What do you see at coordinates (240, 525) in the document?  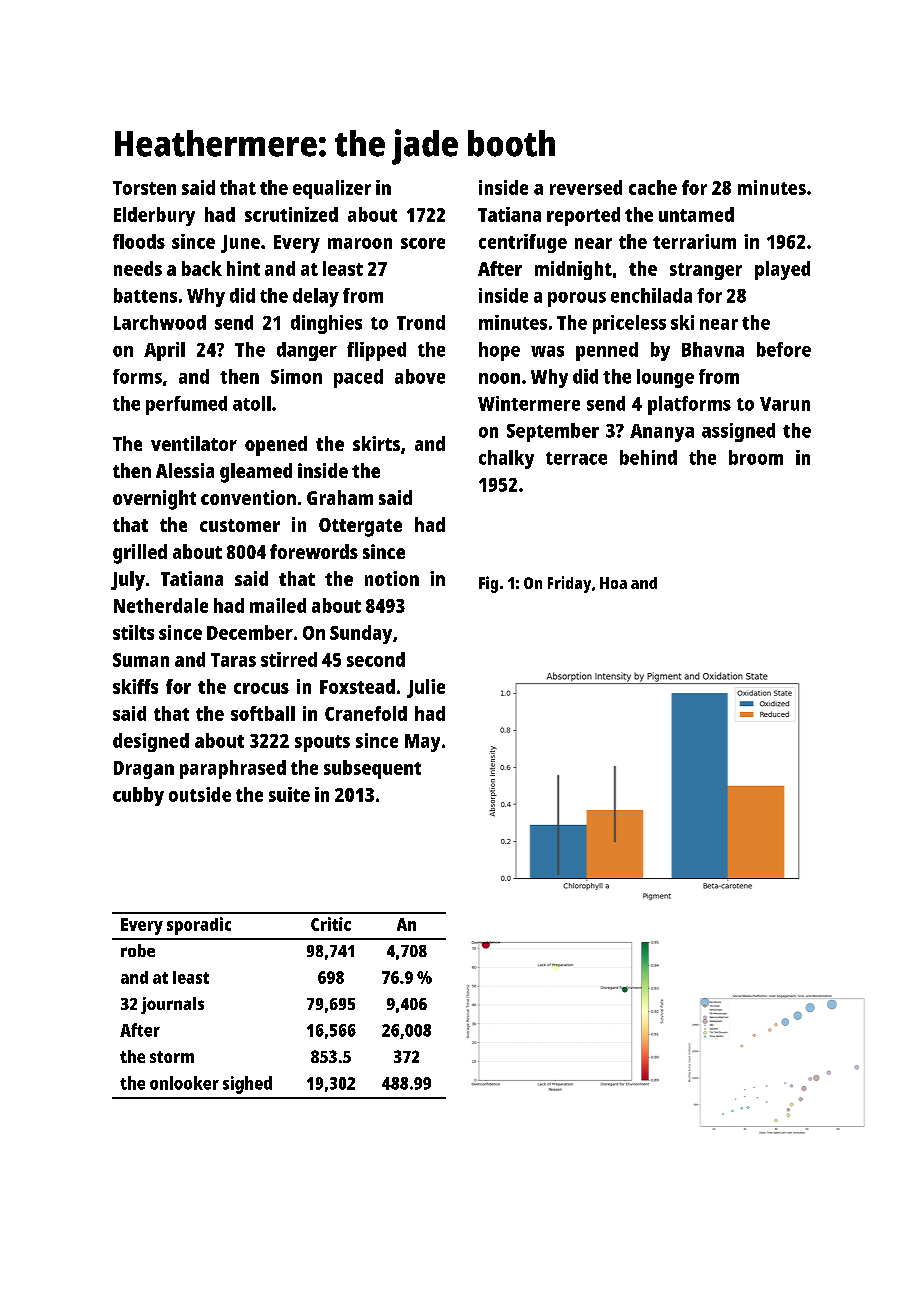 I see `customer` at bounding box center [240, 525].
